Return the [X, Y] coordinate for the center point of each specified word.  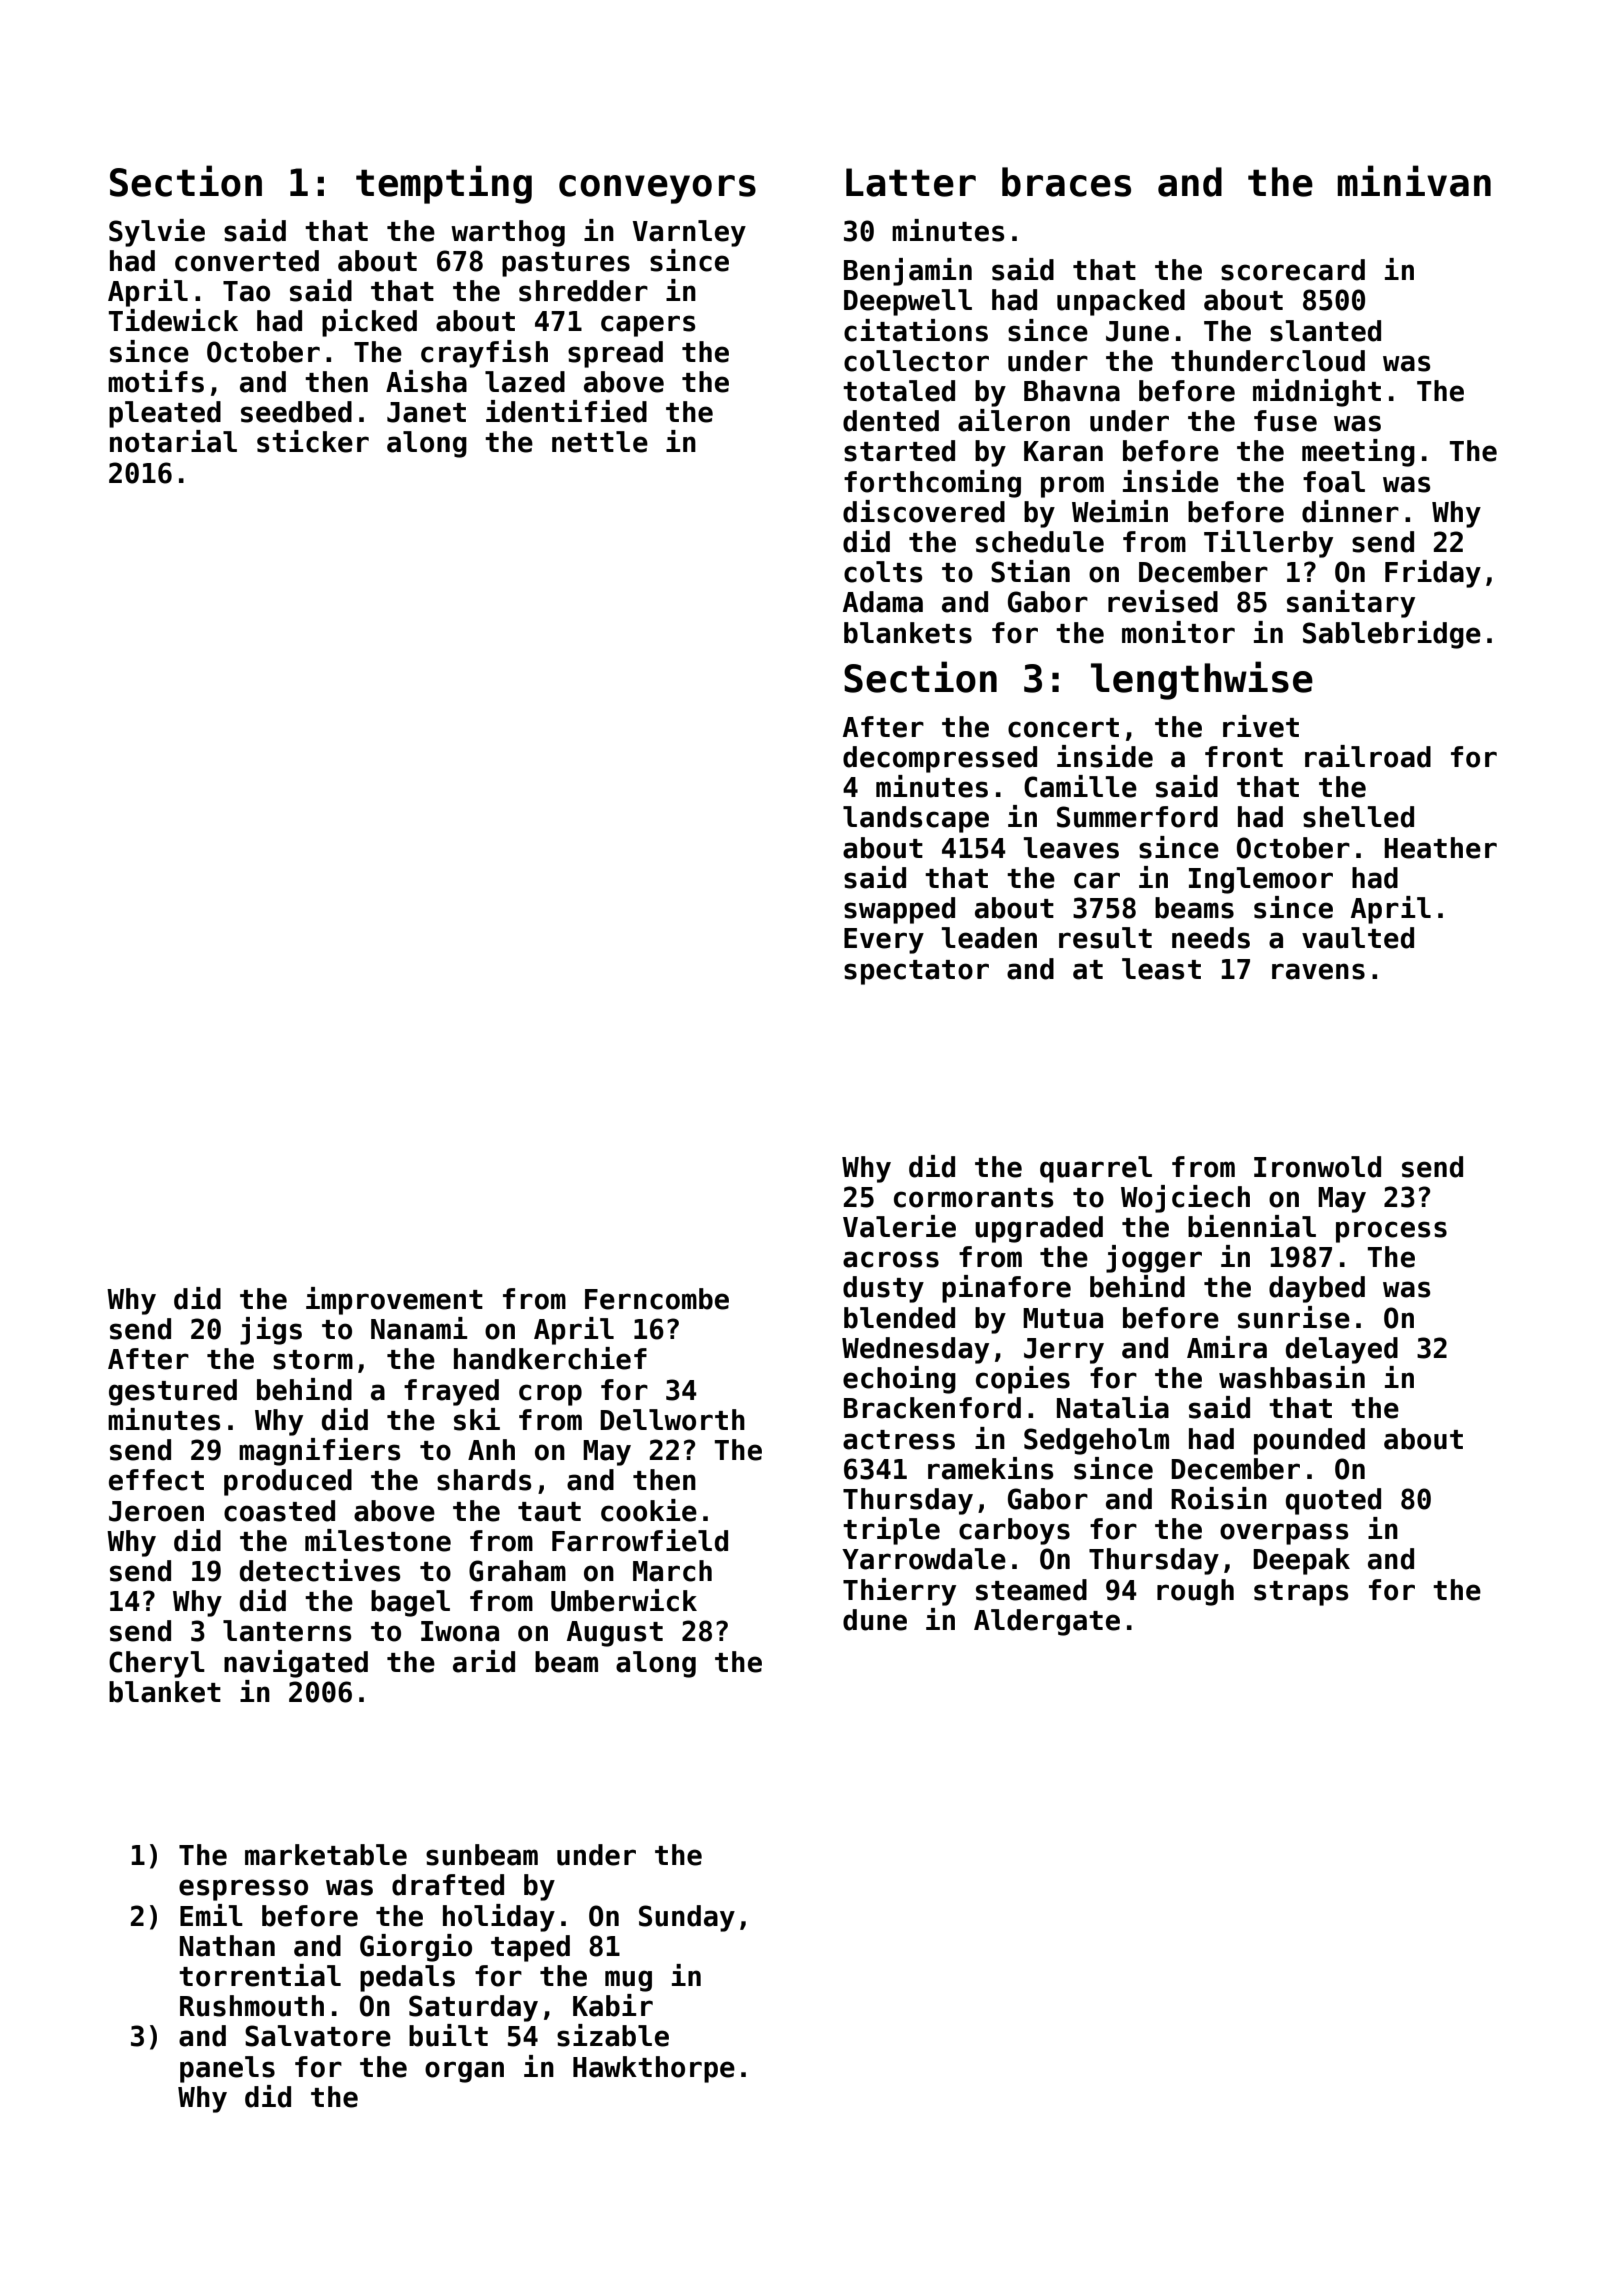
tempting [444, 184]
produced [288, 1482]
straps [1301, 1593]
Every [884, 941]
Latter [911, 182]
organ [464, 2072]
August [615, 1634]
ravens [1318, 971]
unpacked [1121, 302]
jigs [271, 1331]
